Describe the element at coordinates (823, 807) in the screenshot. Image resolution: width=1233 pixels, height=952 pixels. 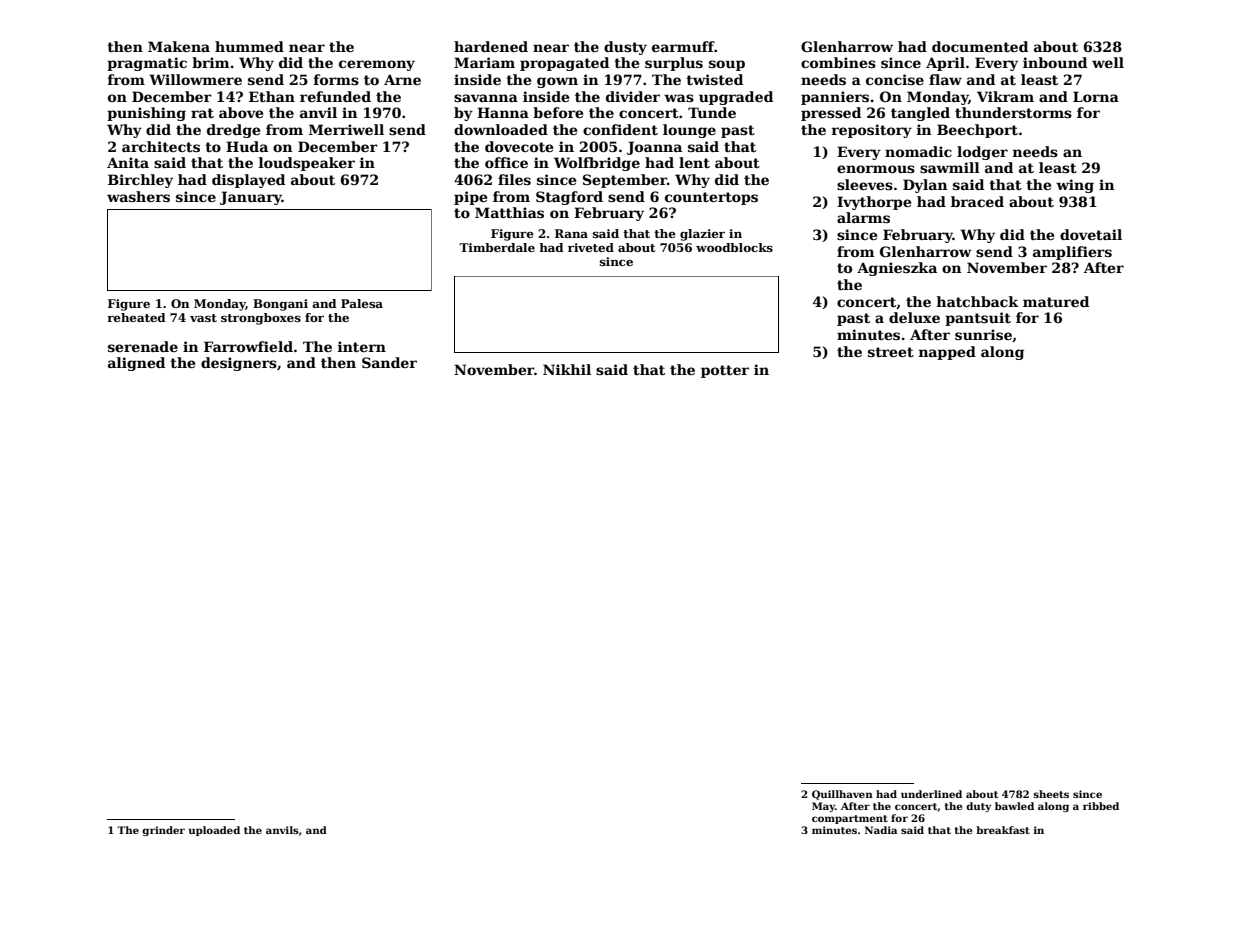
I see `May` at that location.
